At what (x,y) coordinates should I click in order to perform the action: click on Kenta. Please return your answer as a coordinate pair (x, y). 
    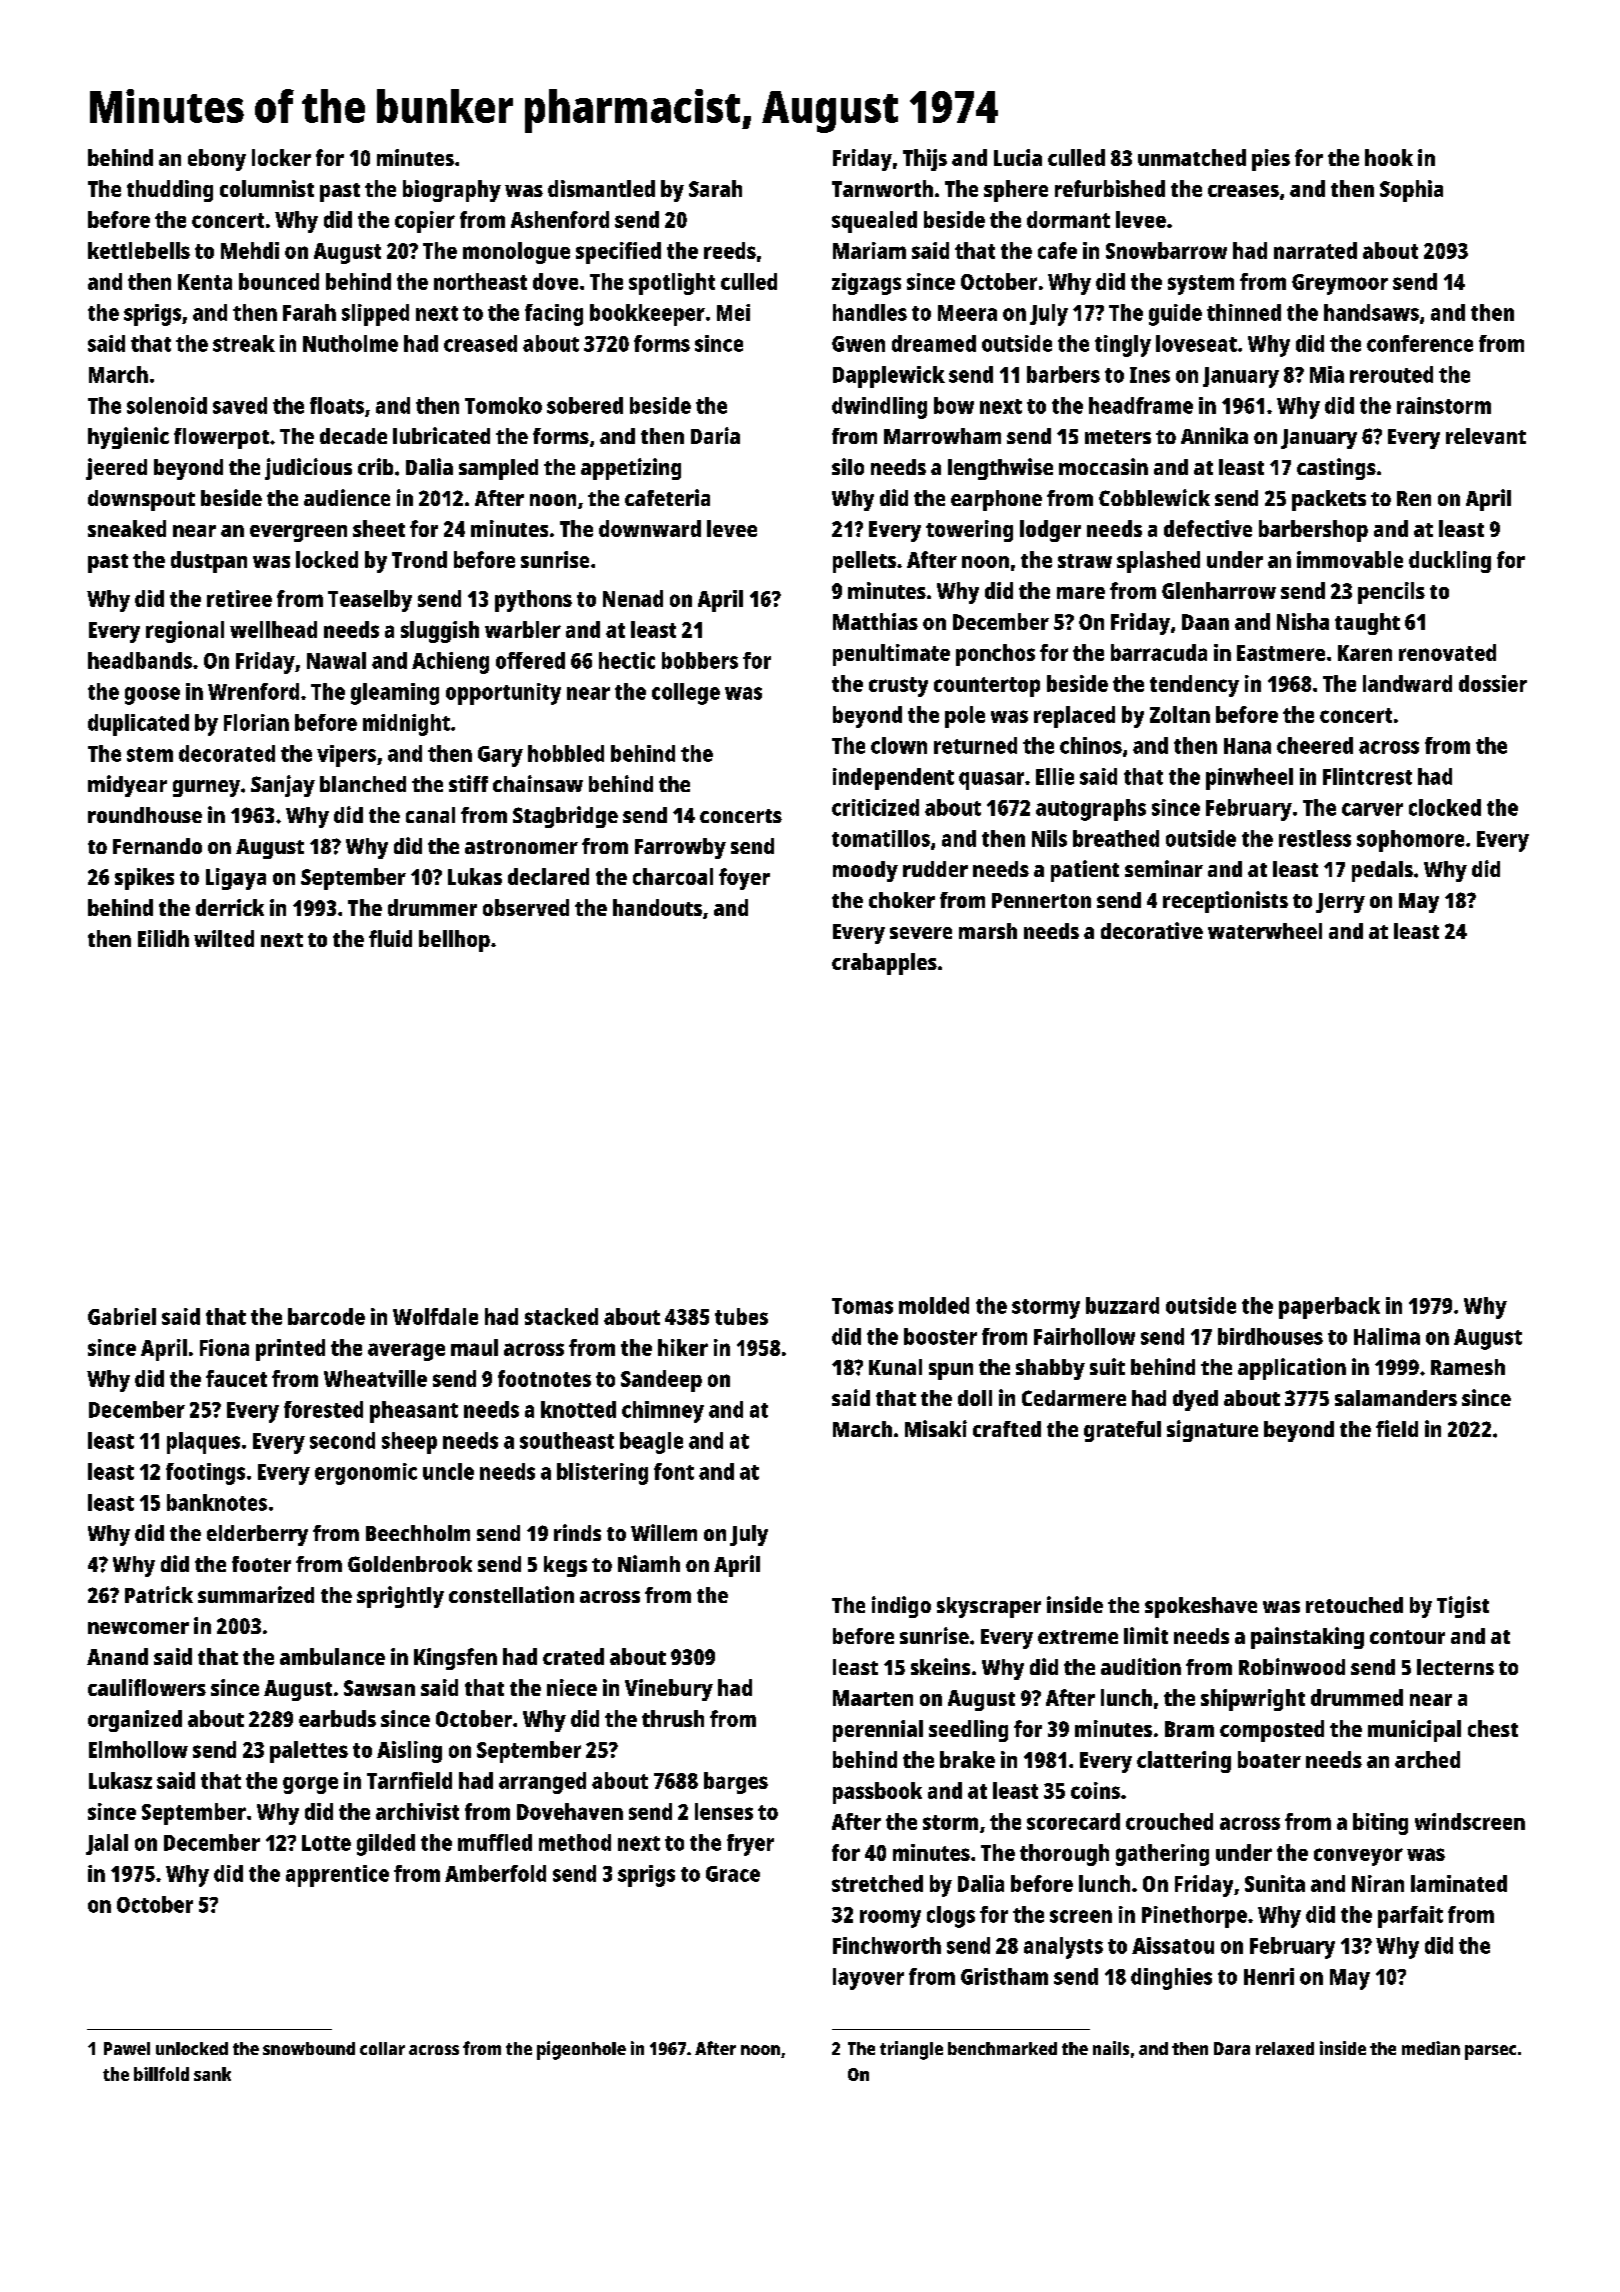
    Looking at the image, I should click on (205, 282).
